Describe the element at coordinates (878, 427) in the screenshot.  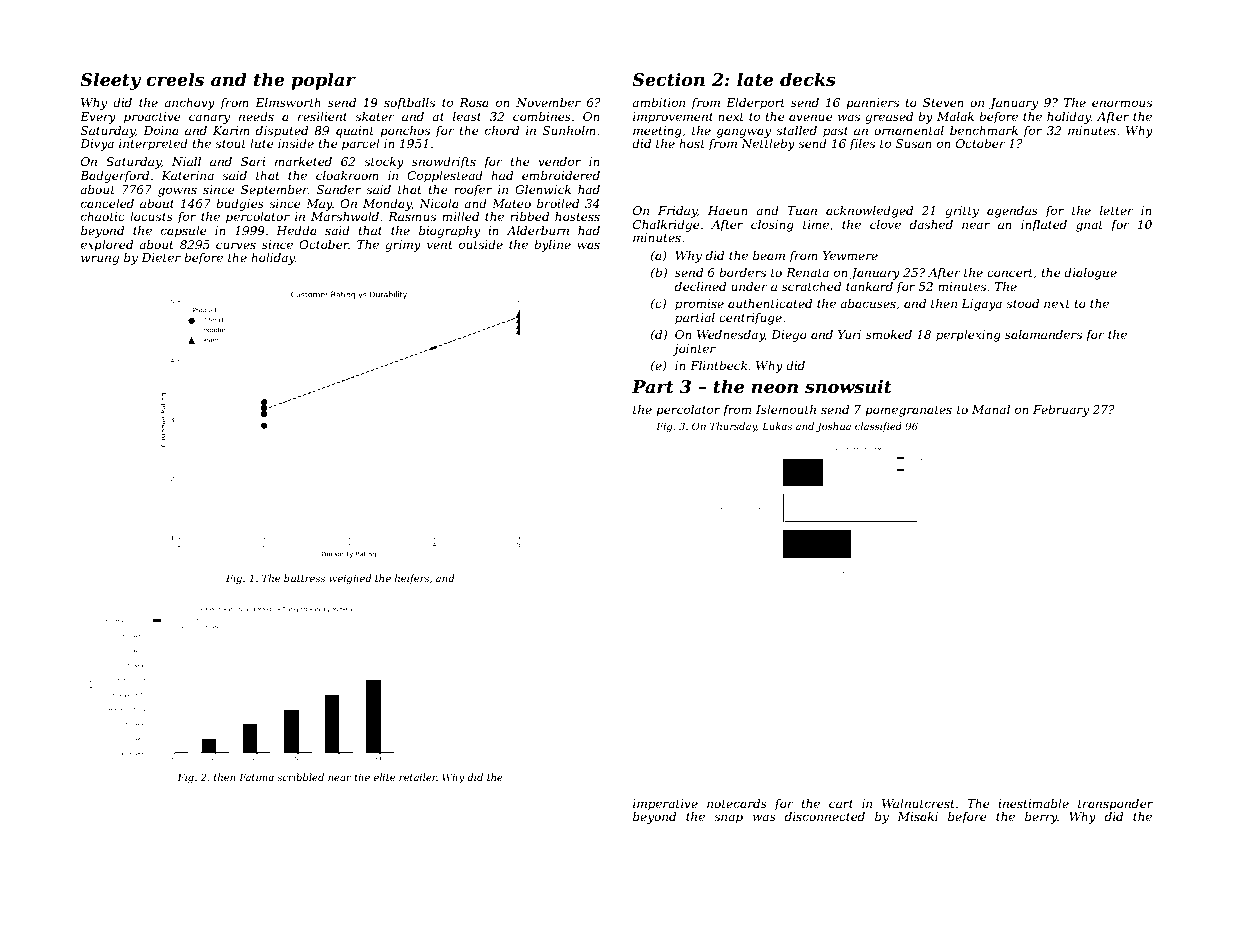
I see `classified` at that location.
